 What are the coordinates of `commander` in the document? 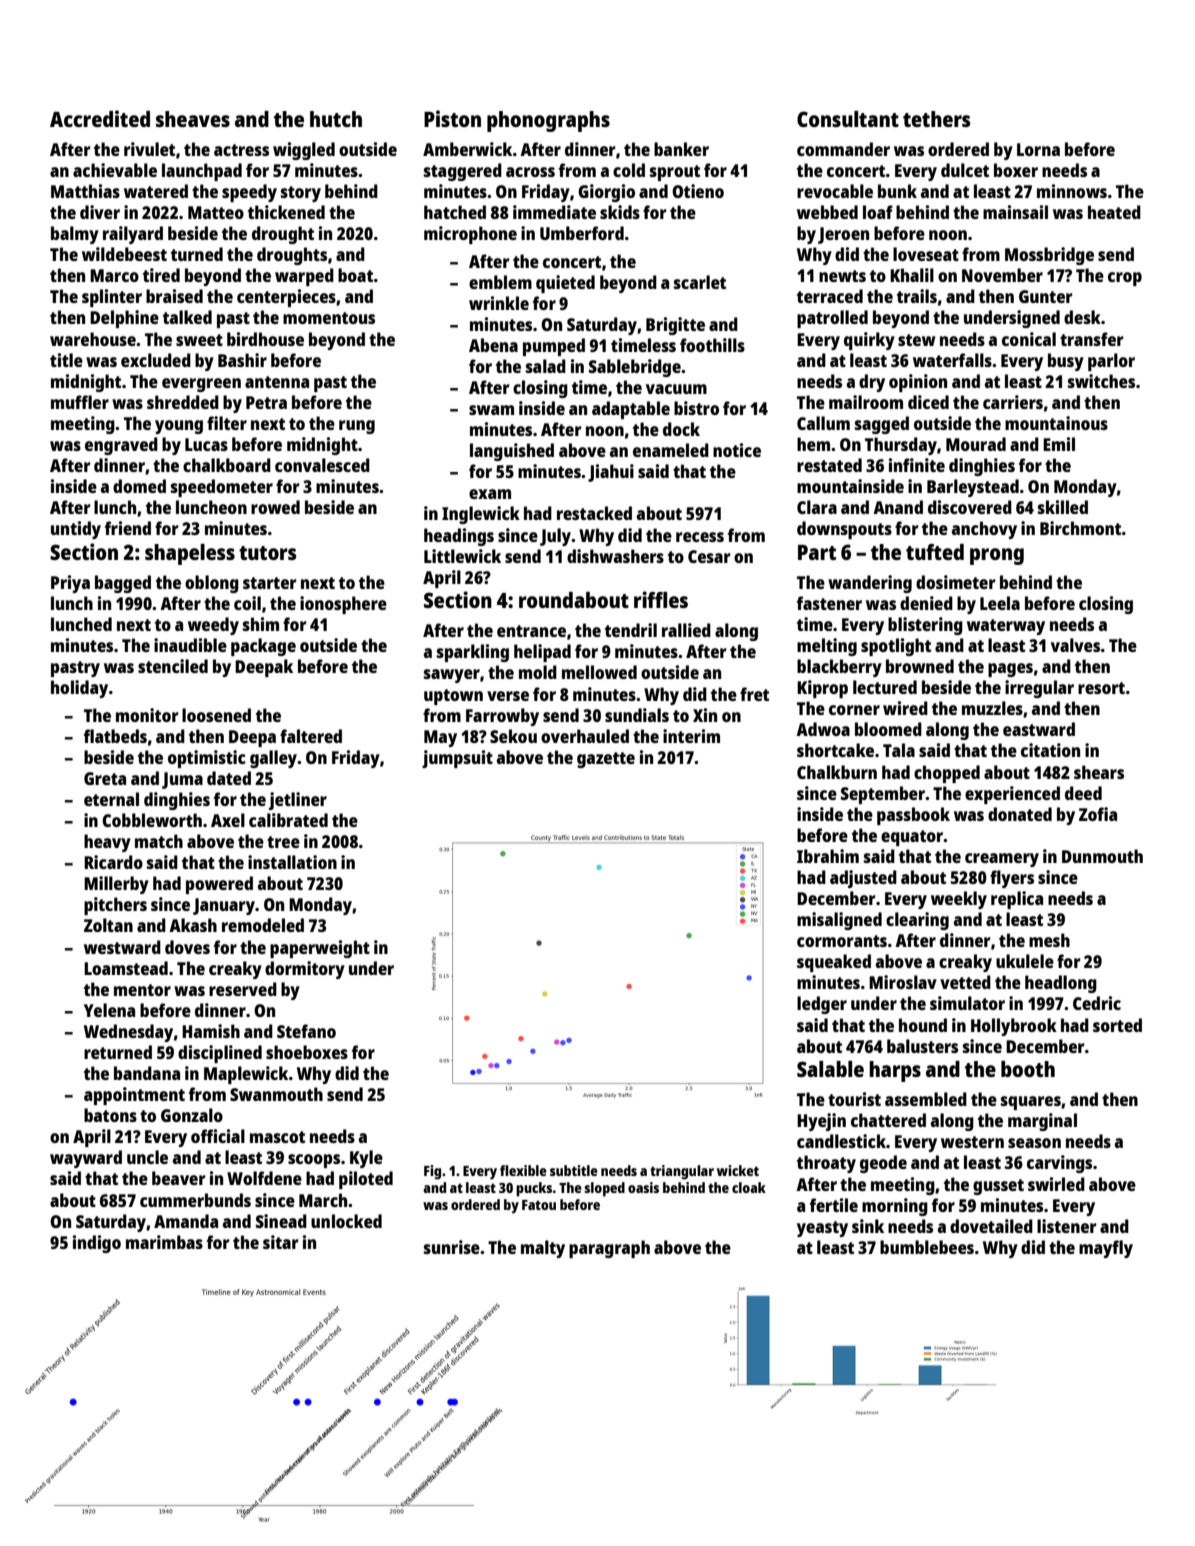 It's located at (843, 149).
